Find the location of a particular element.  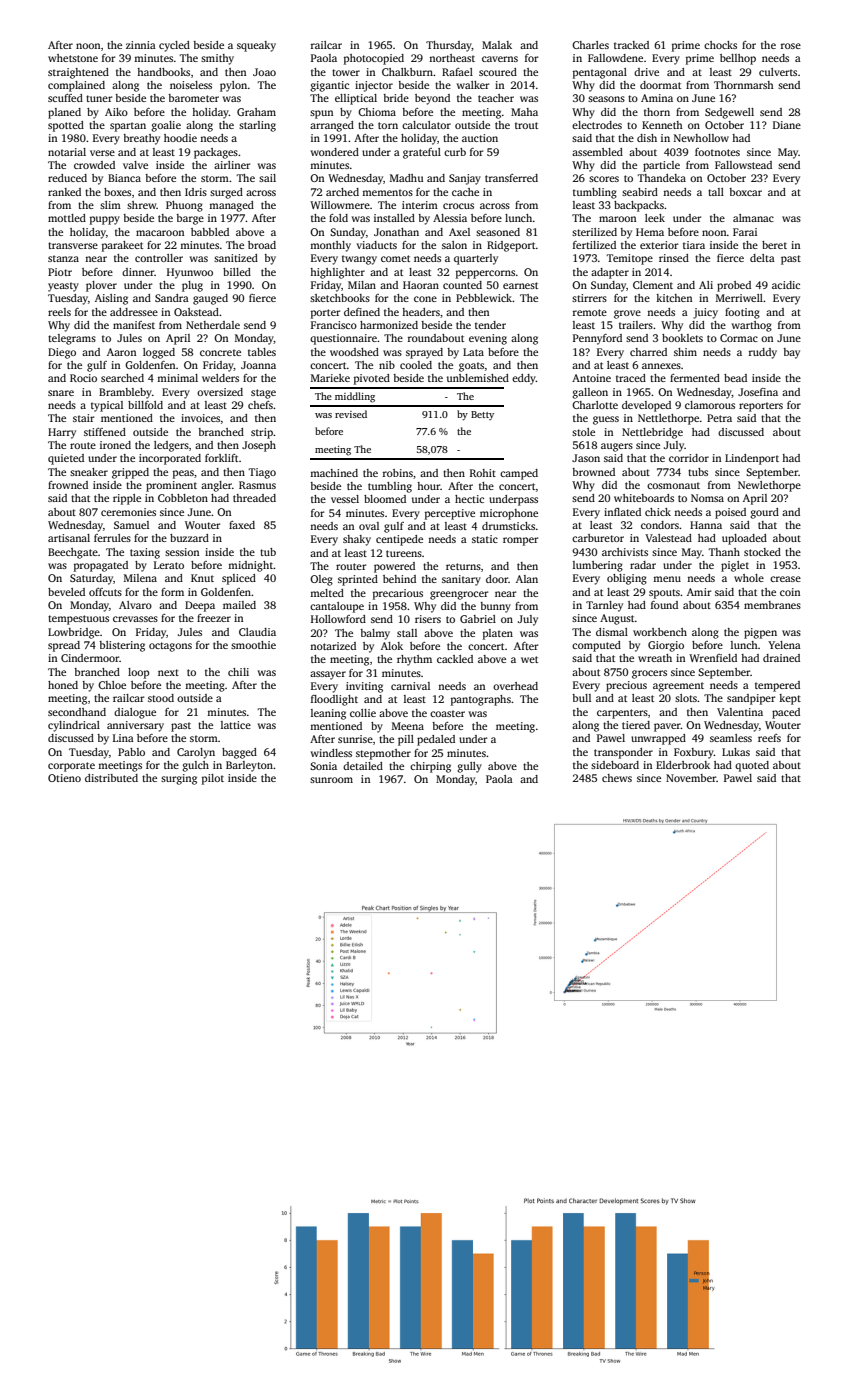

galleon is located at coordinates (590, 393).
